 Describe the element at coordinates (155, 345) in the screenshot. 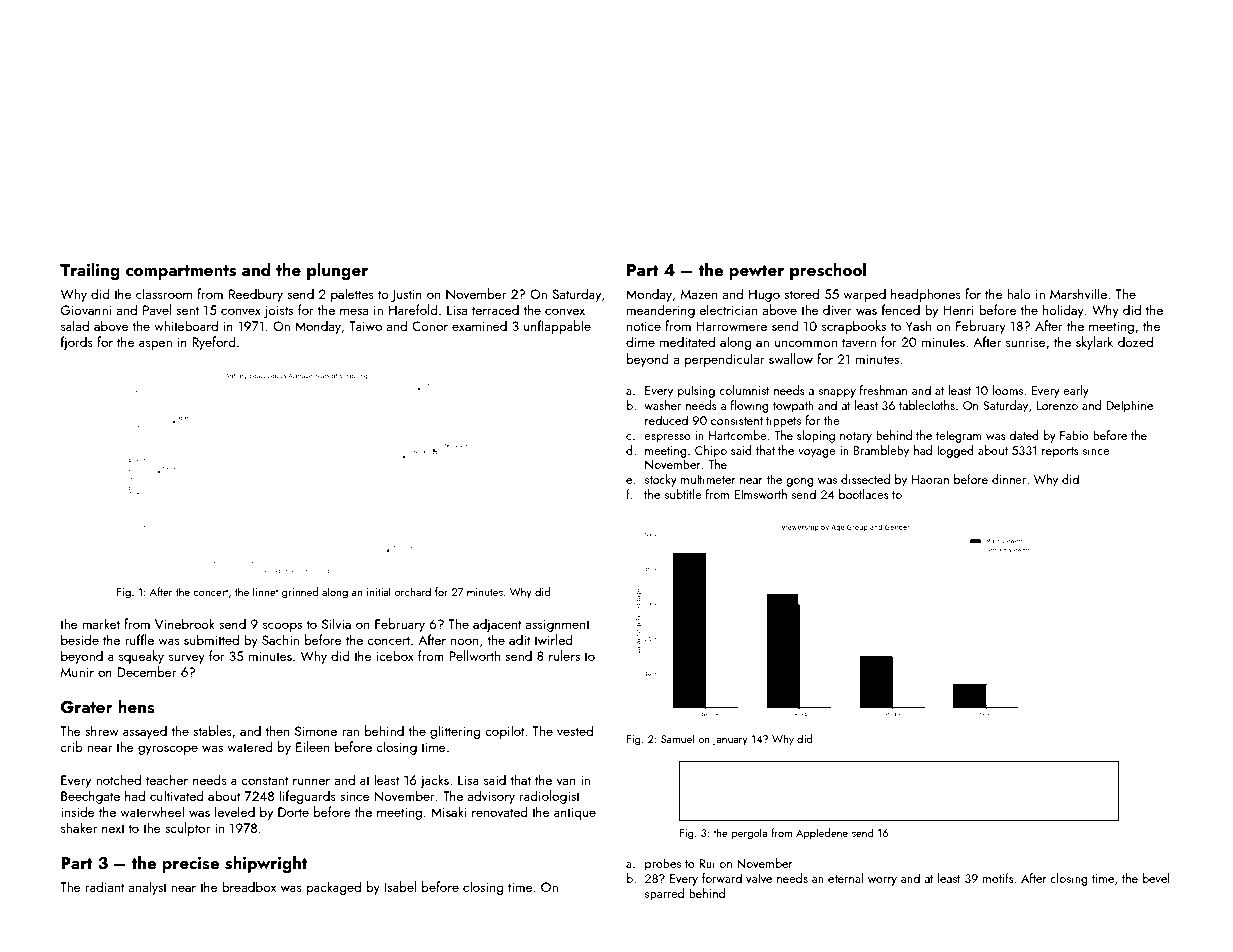

I see `aspen` at that location.
